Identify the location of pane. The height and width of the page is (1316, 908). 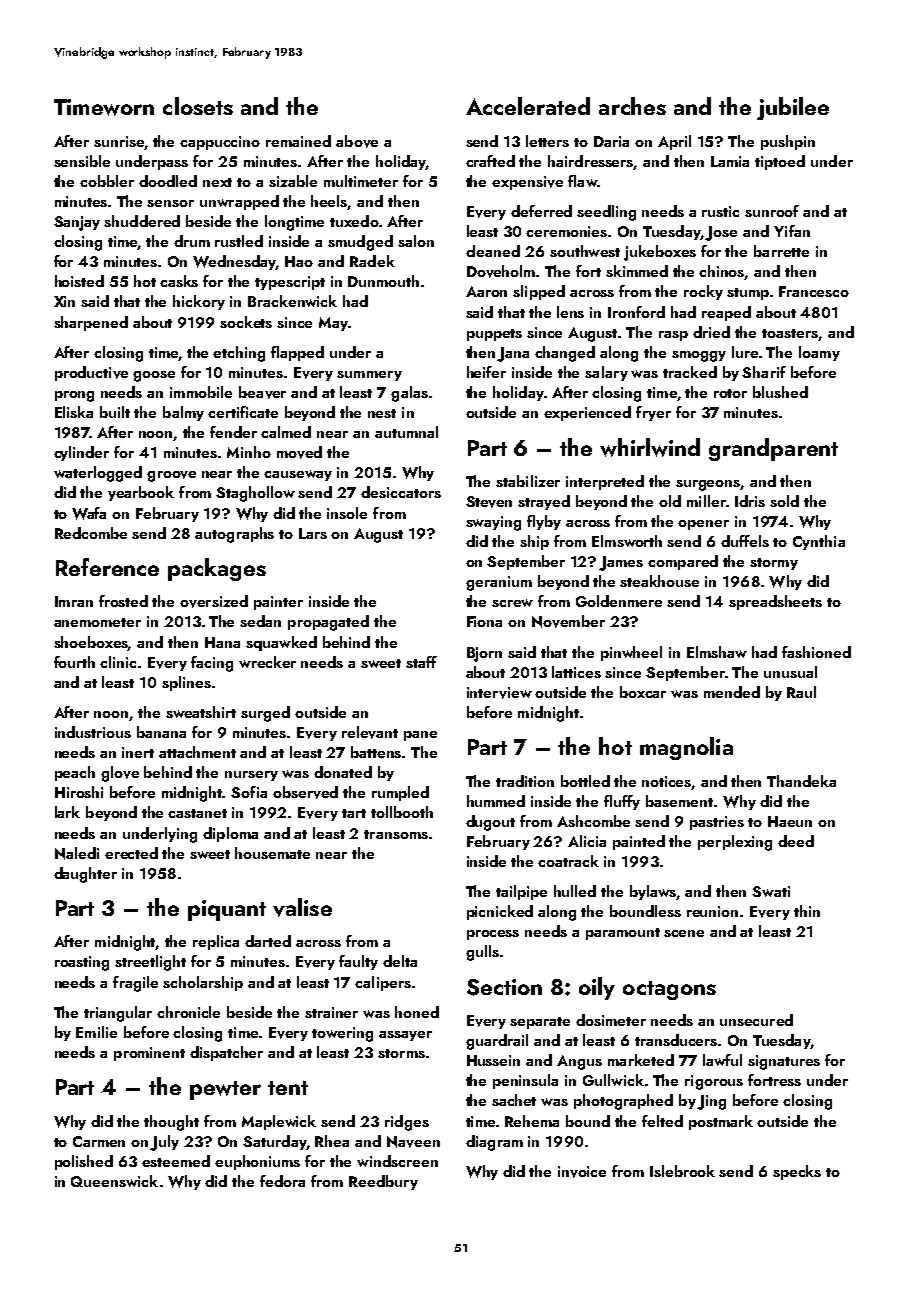
(420, 736).
